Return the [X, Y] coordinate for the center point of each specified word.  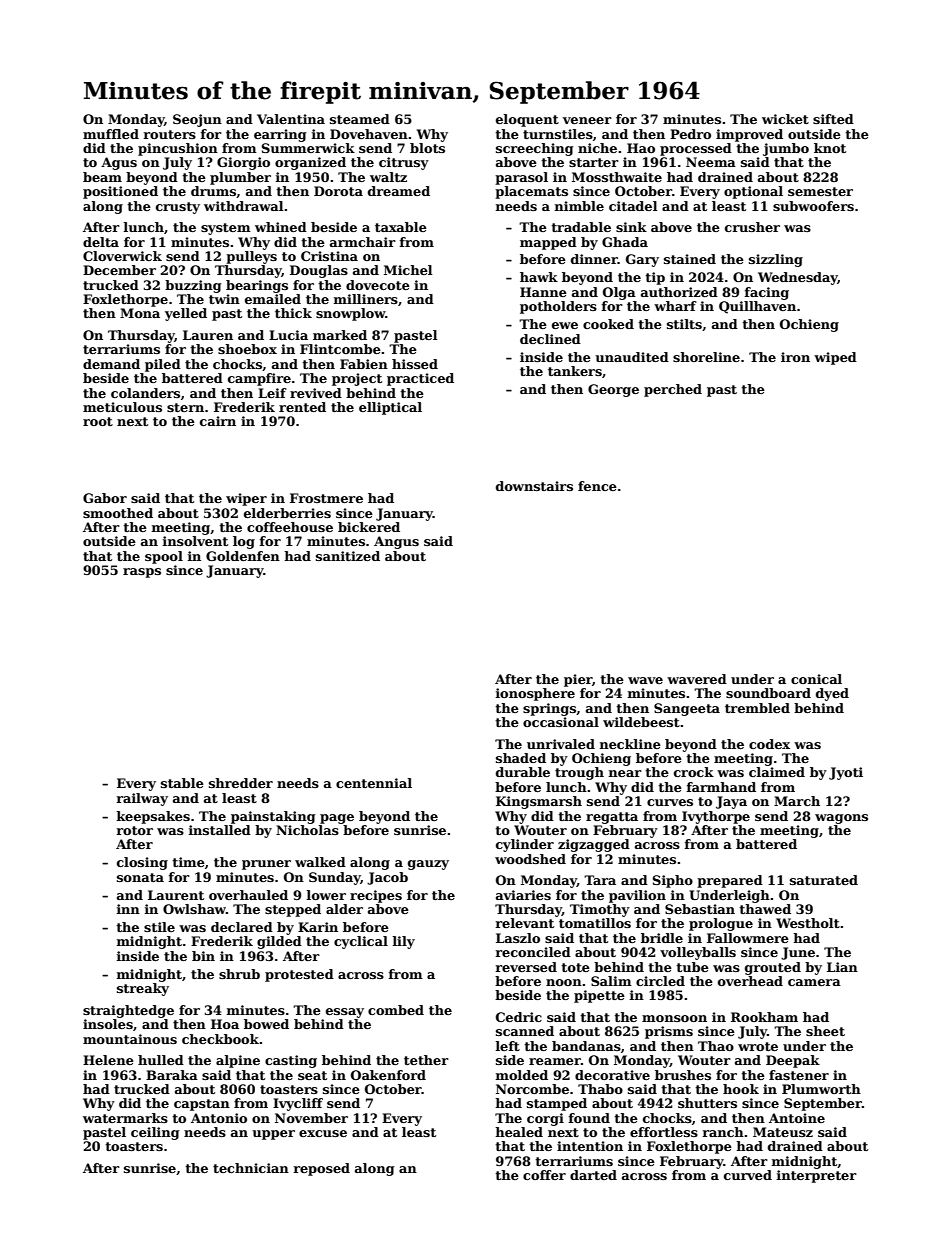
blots [427, 148]
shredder [241, 783]
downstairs [534, 486]
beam [102, 177]
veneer [587, 120]
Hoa [225, 1024]
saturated [824, 880]
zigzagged [594, 845]
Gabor [105, 498]
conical [816, 679]
